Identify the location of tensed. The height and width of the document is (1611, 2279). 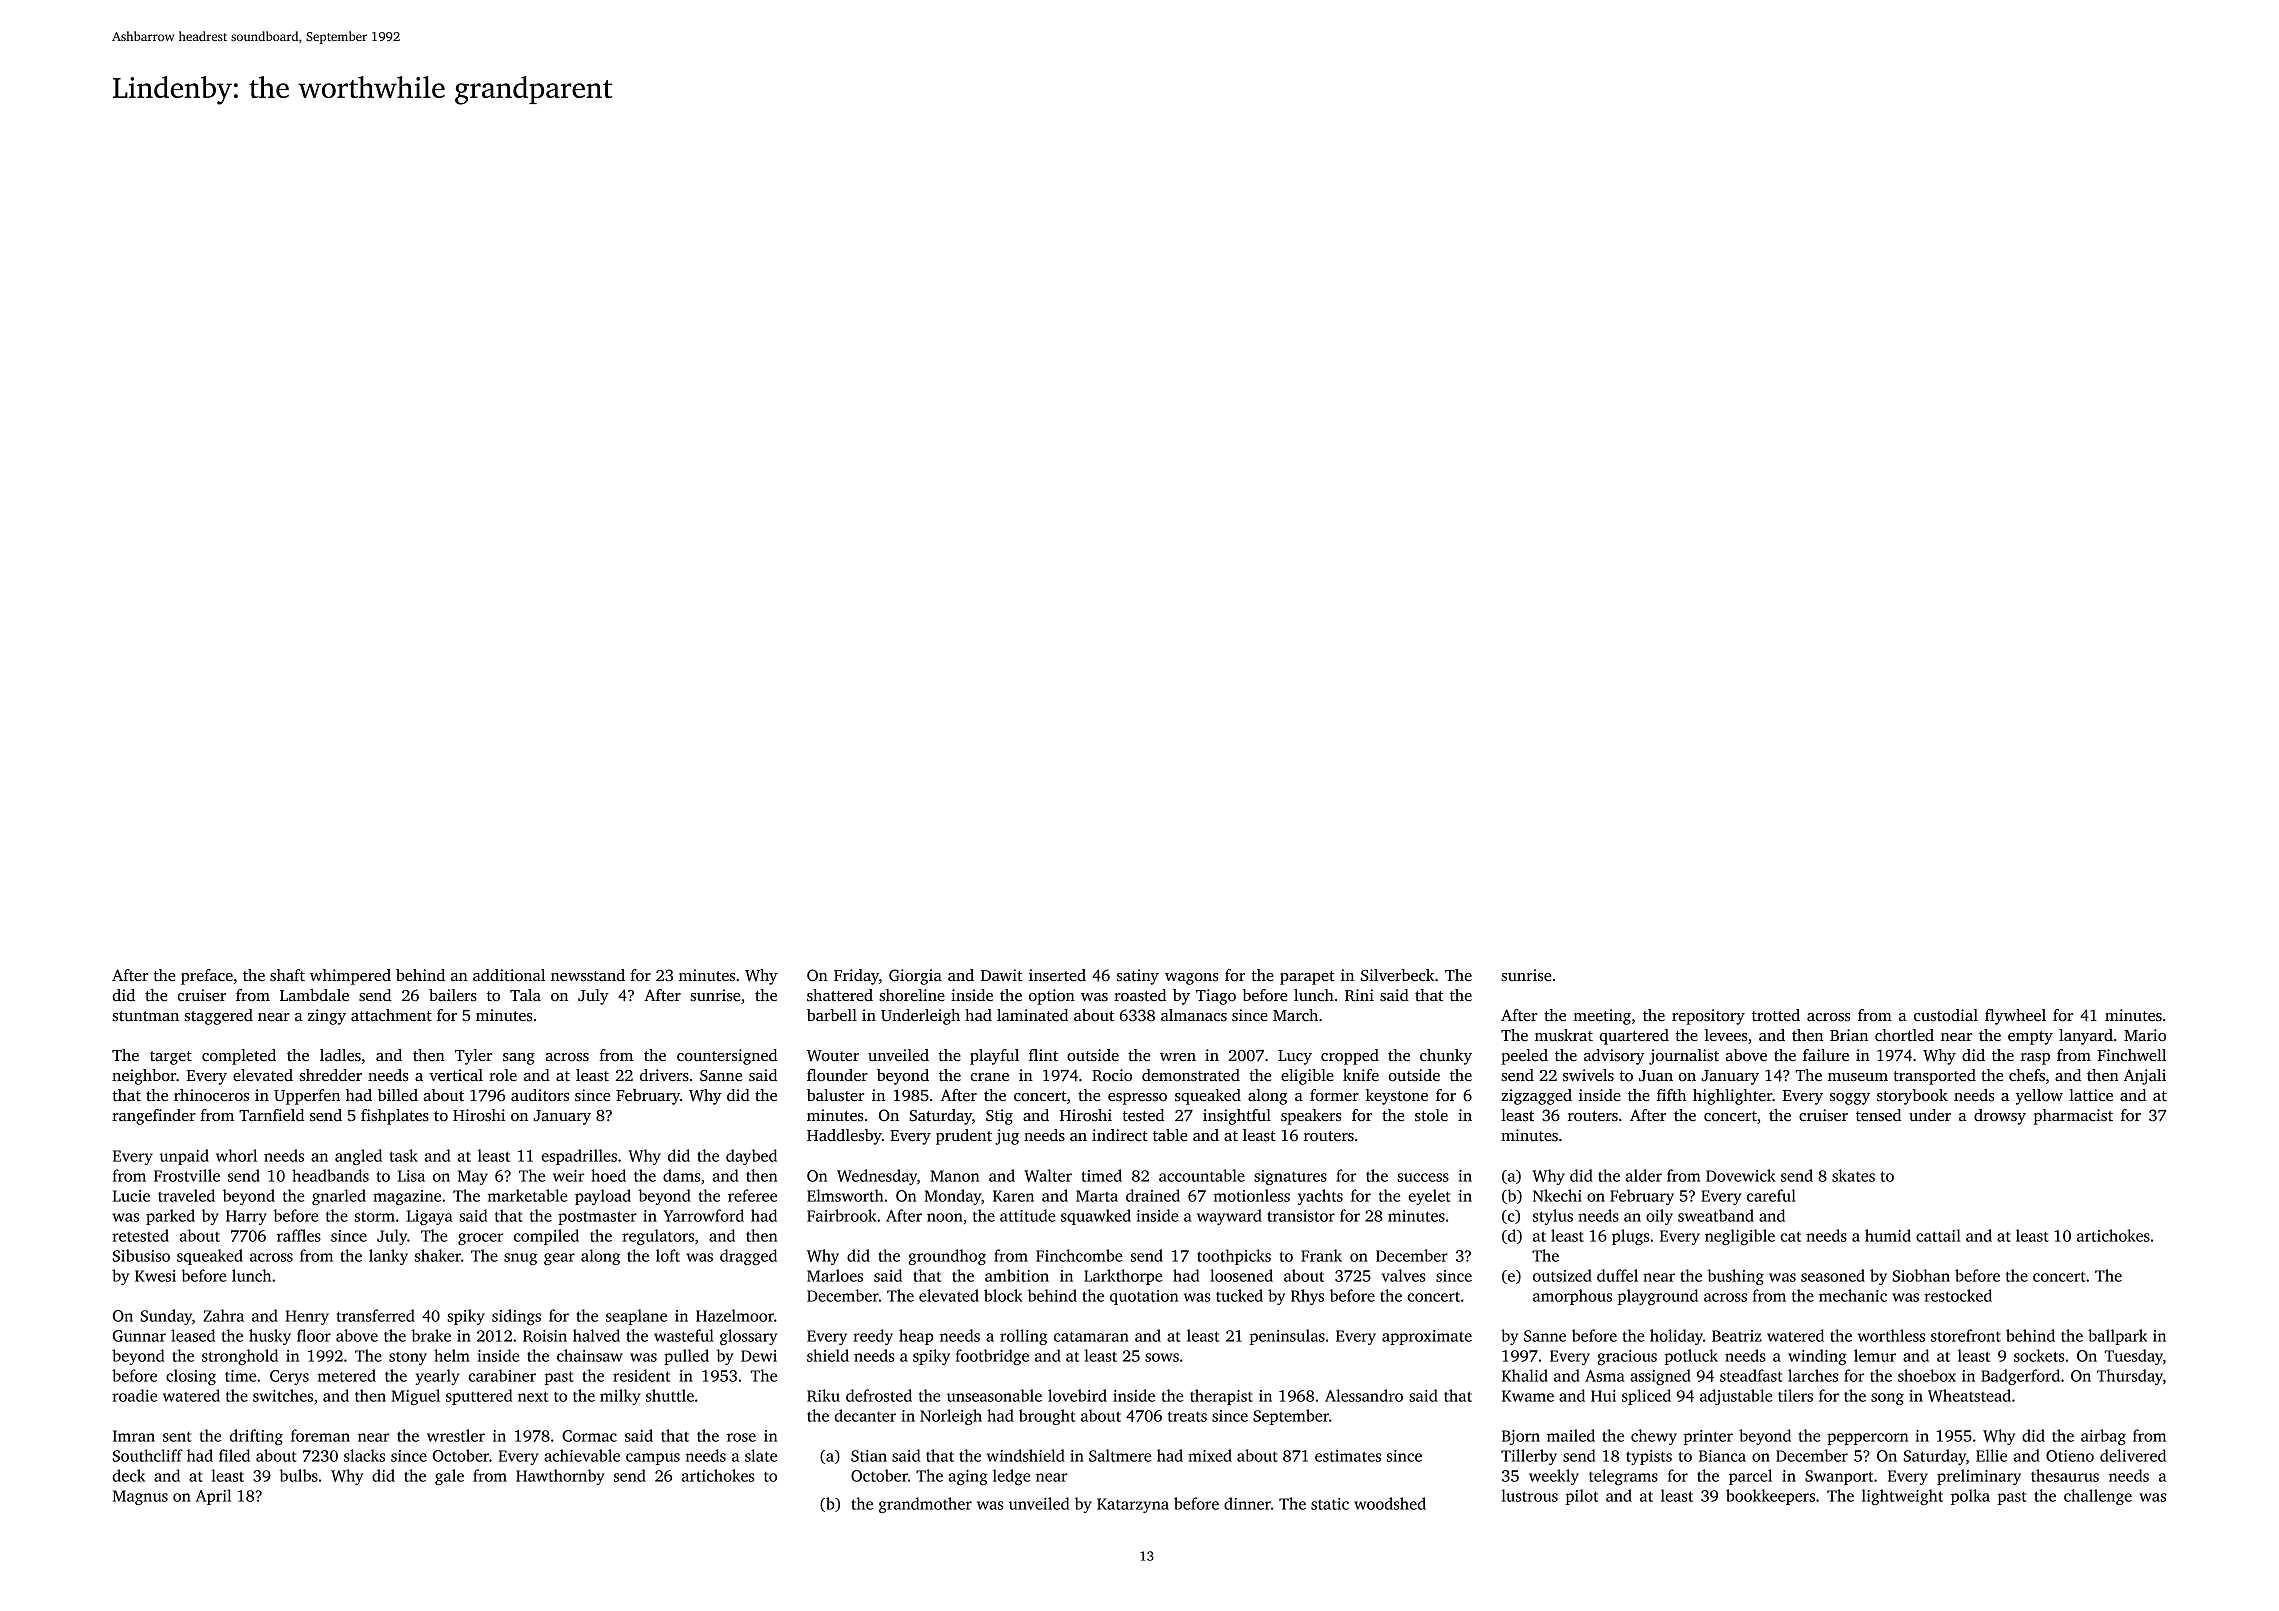
(1878, 1115).
